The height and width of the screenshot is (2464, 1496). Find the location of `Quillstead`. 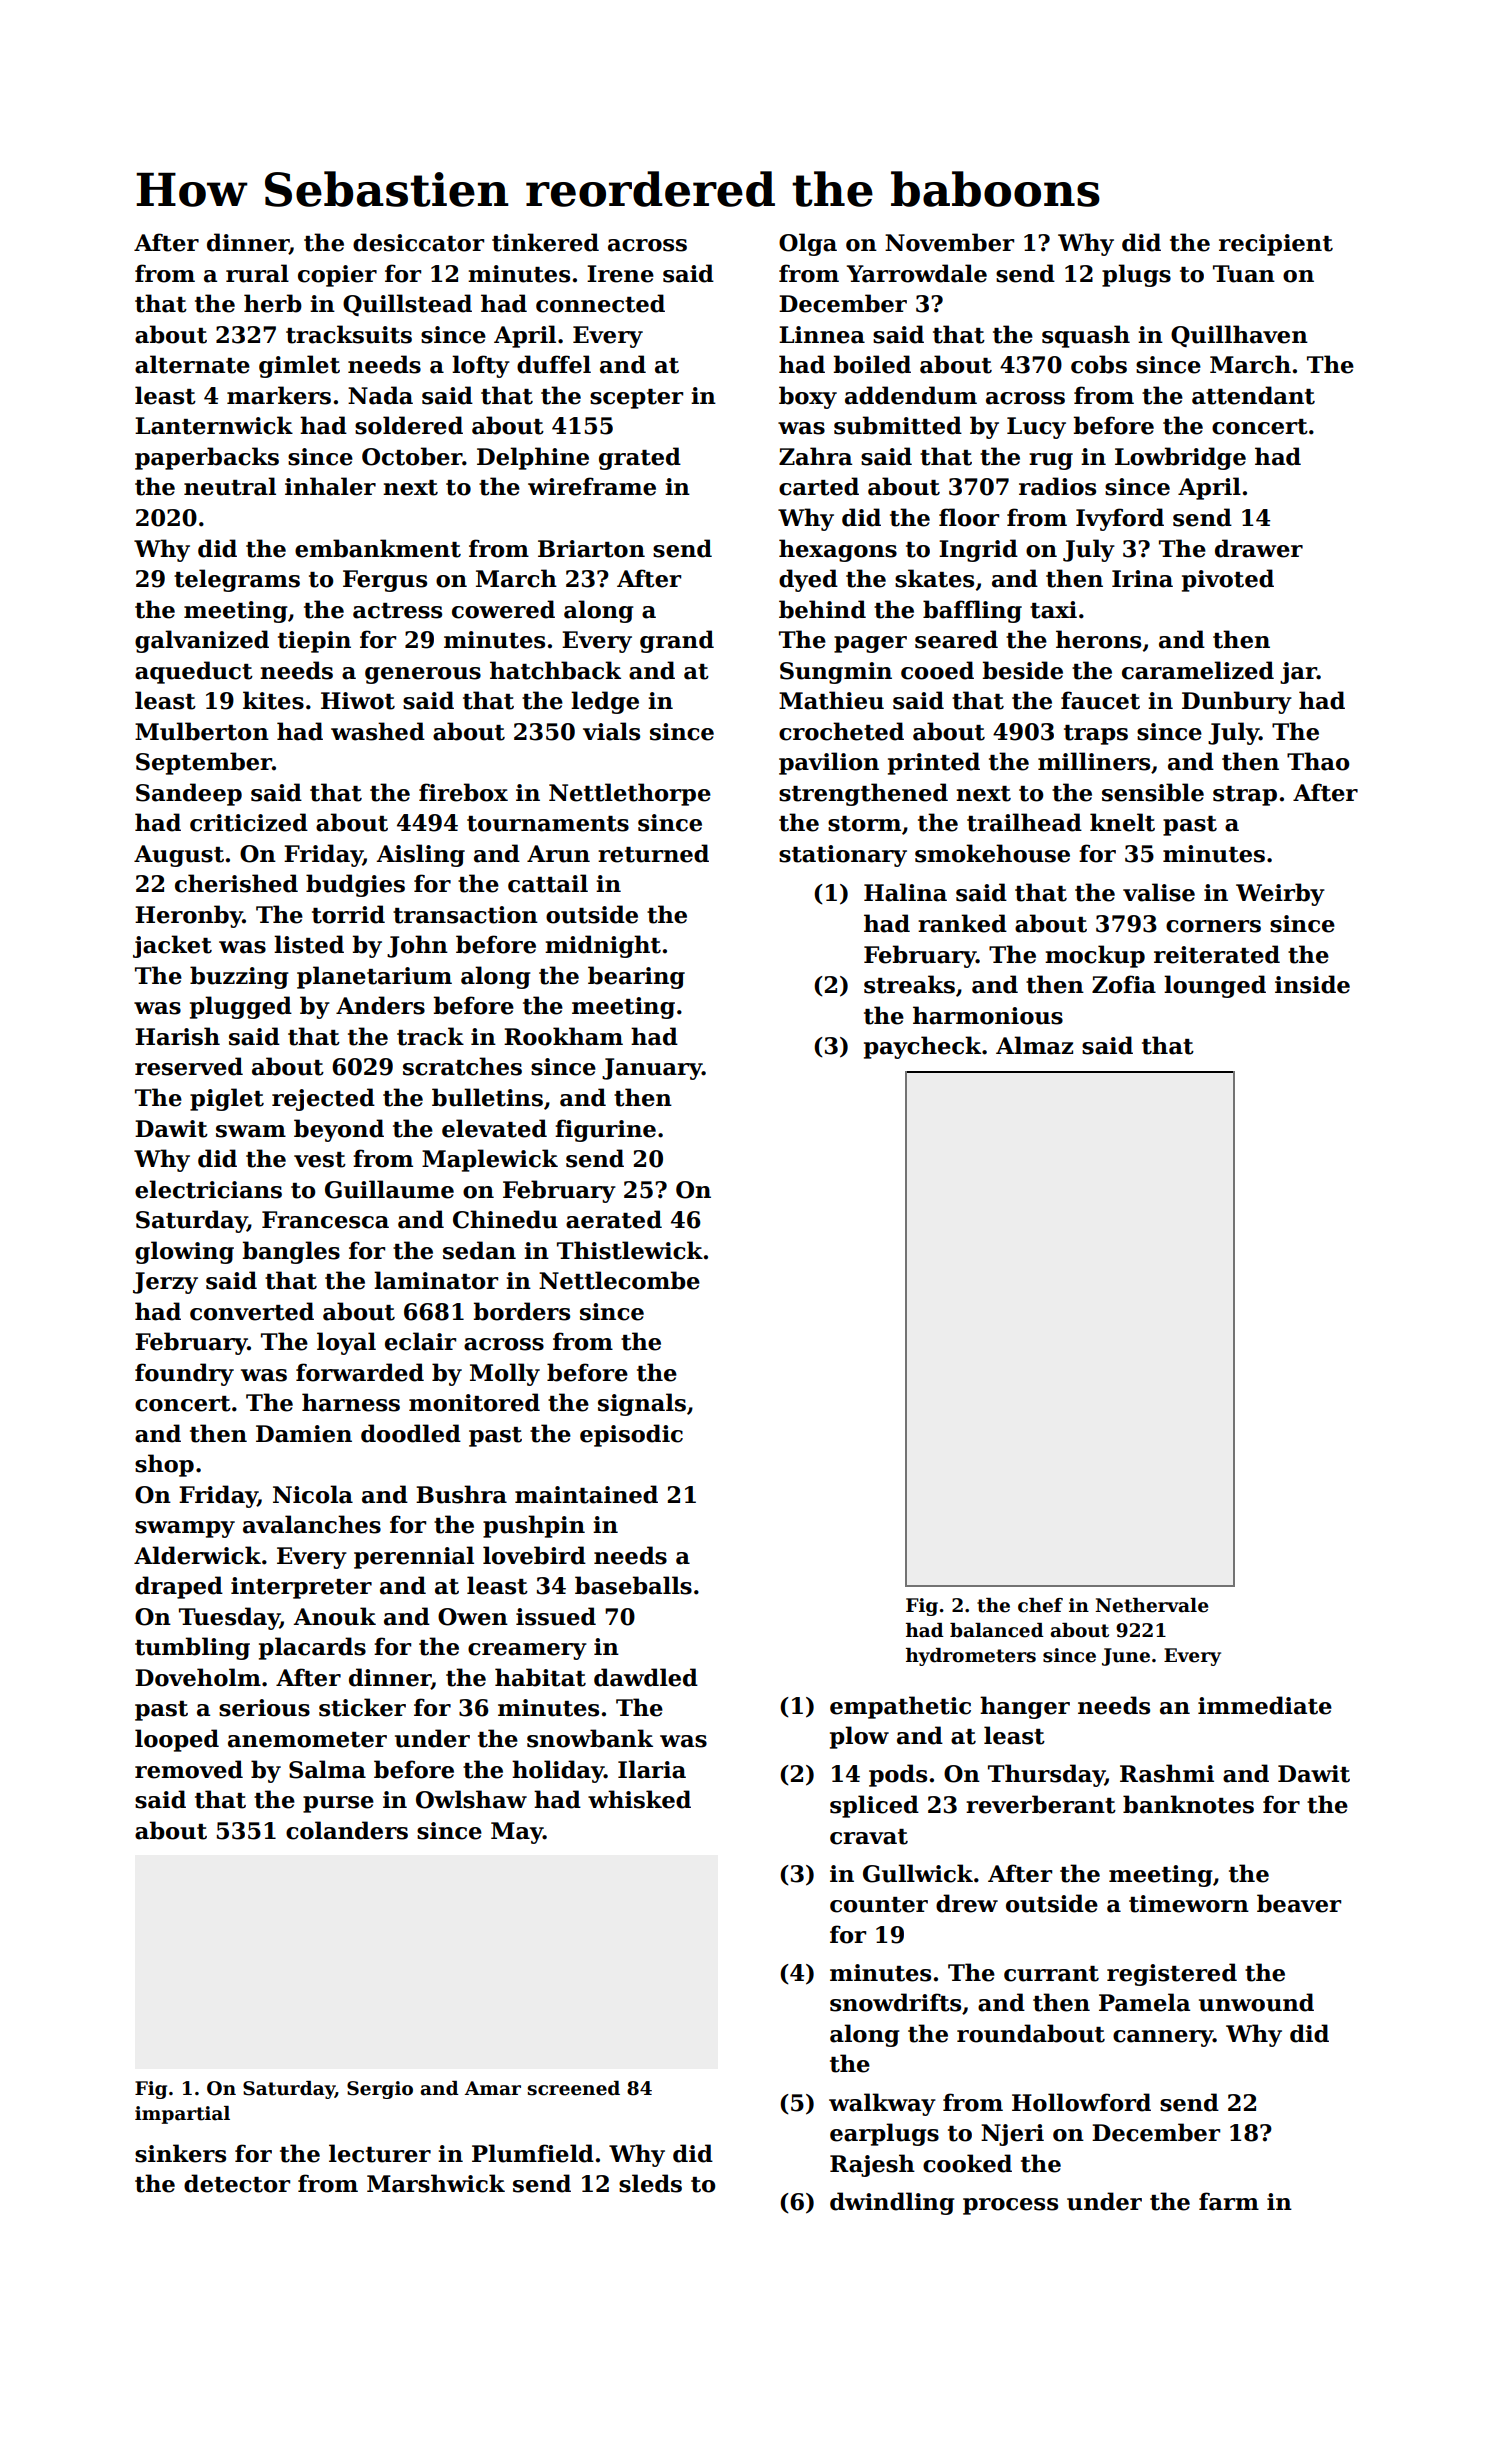

Quillstead is located at coordinates (407, 305).
